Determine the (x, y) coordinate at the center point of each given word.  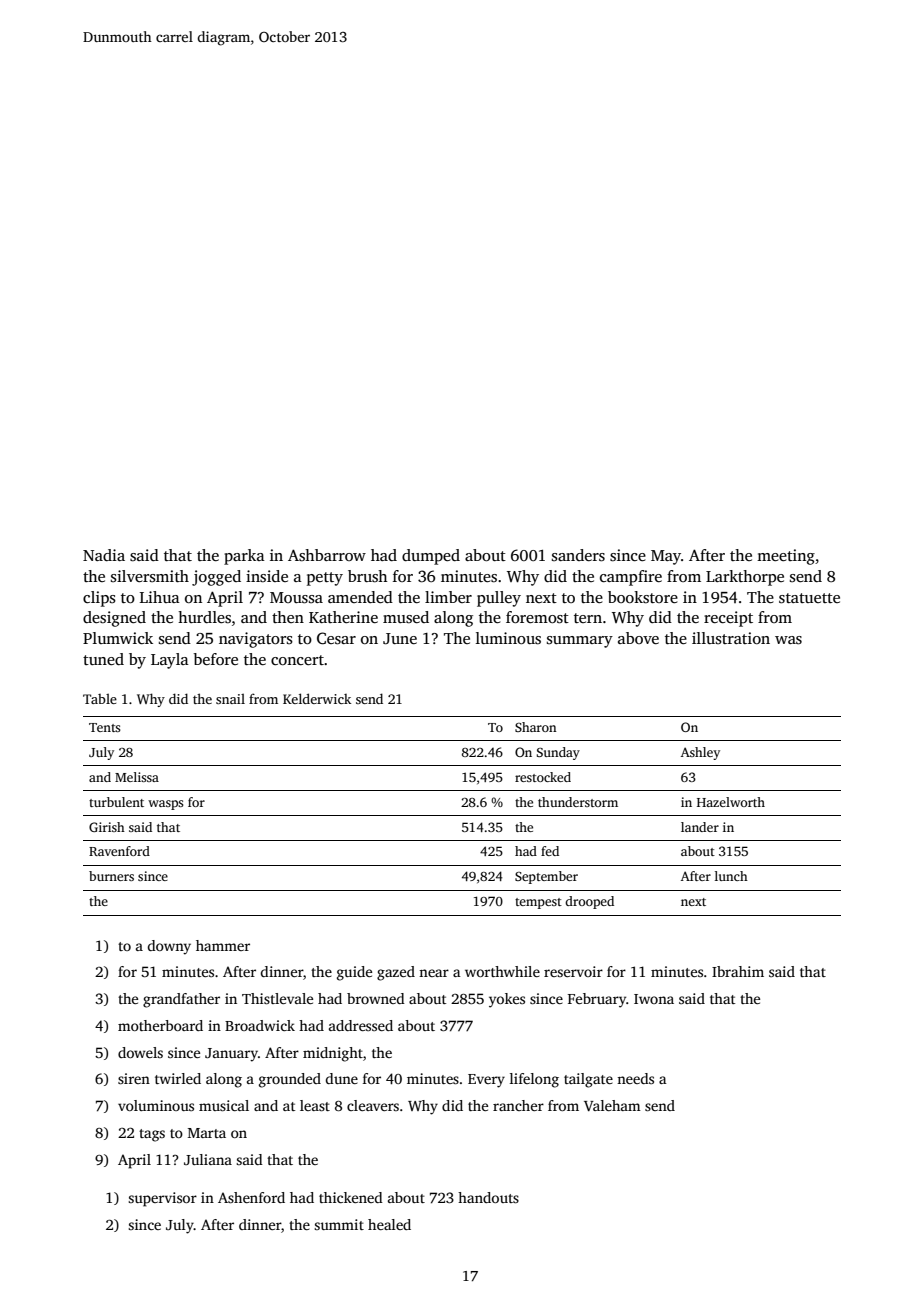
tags (152, 1135)
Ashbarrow (327, 555)
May (666, 557)
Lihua (160, 597)
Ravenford (119, 851)
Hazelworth (731, 802)
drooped (589, 902)
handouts (488, 1197)
